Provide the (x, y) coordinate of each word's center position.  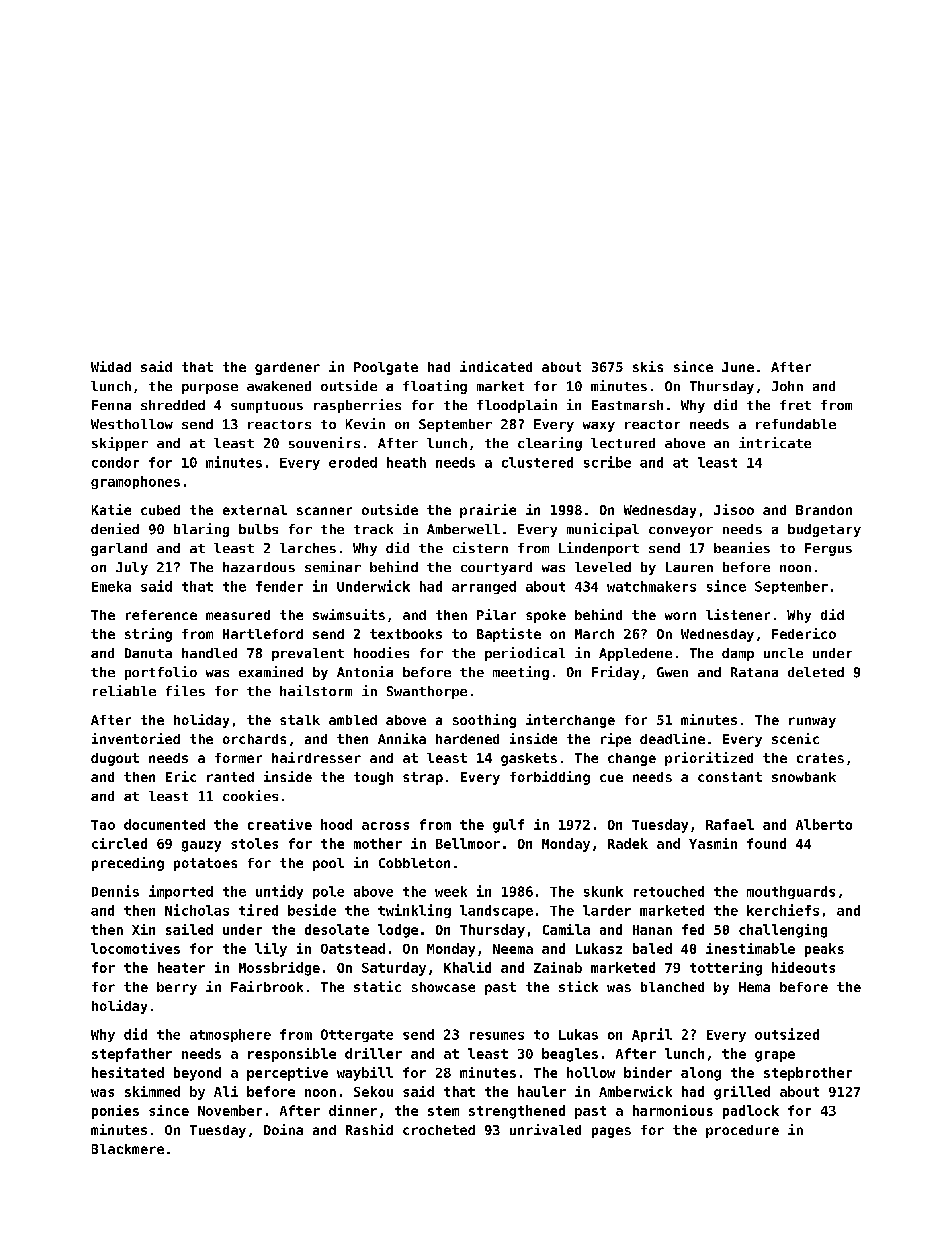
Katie (111, 509)
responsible (292, 1055)
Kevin (365, 423)
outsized (787, 1034)
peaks (824, 950)
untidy (279, 892)
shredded (173, 405)
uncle (783, 653)
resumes (497, 1036)
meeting (521, 673)
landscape (496, 911)
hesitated (128, 1072)
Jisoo (734, 509)
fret (795, 405)
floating (435, 387)
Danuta (148, 653)
